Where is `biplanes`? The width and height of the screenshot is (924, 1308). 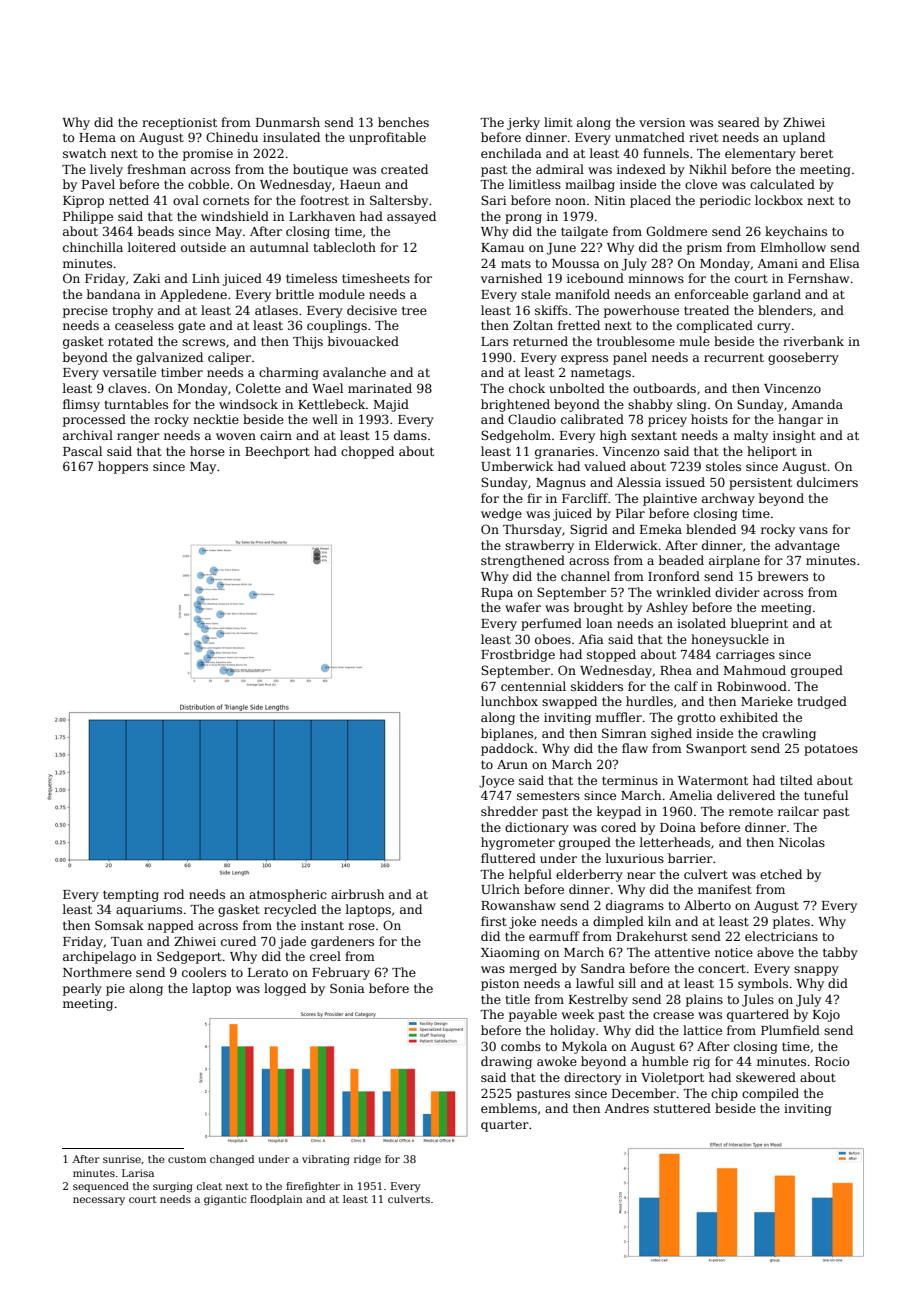
biplanes is located at coordinates (507, 734).
